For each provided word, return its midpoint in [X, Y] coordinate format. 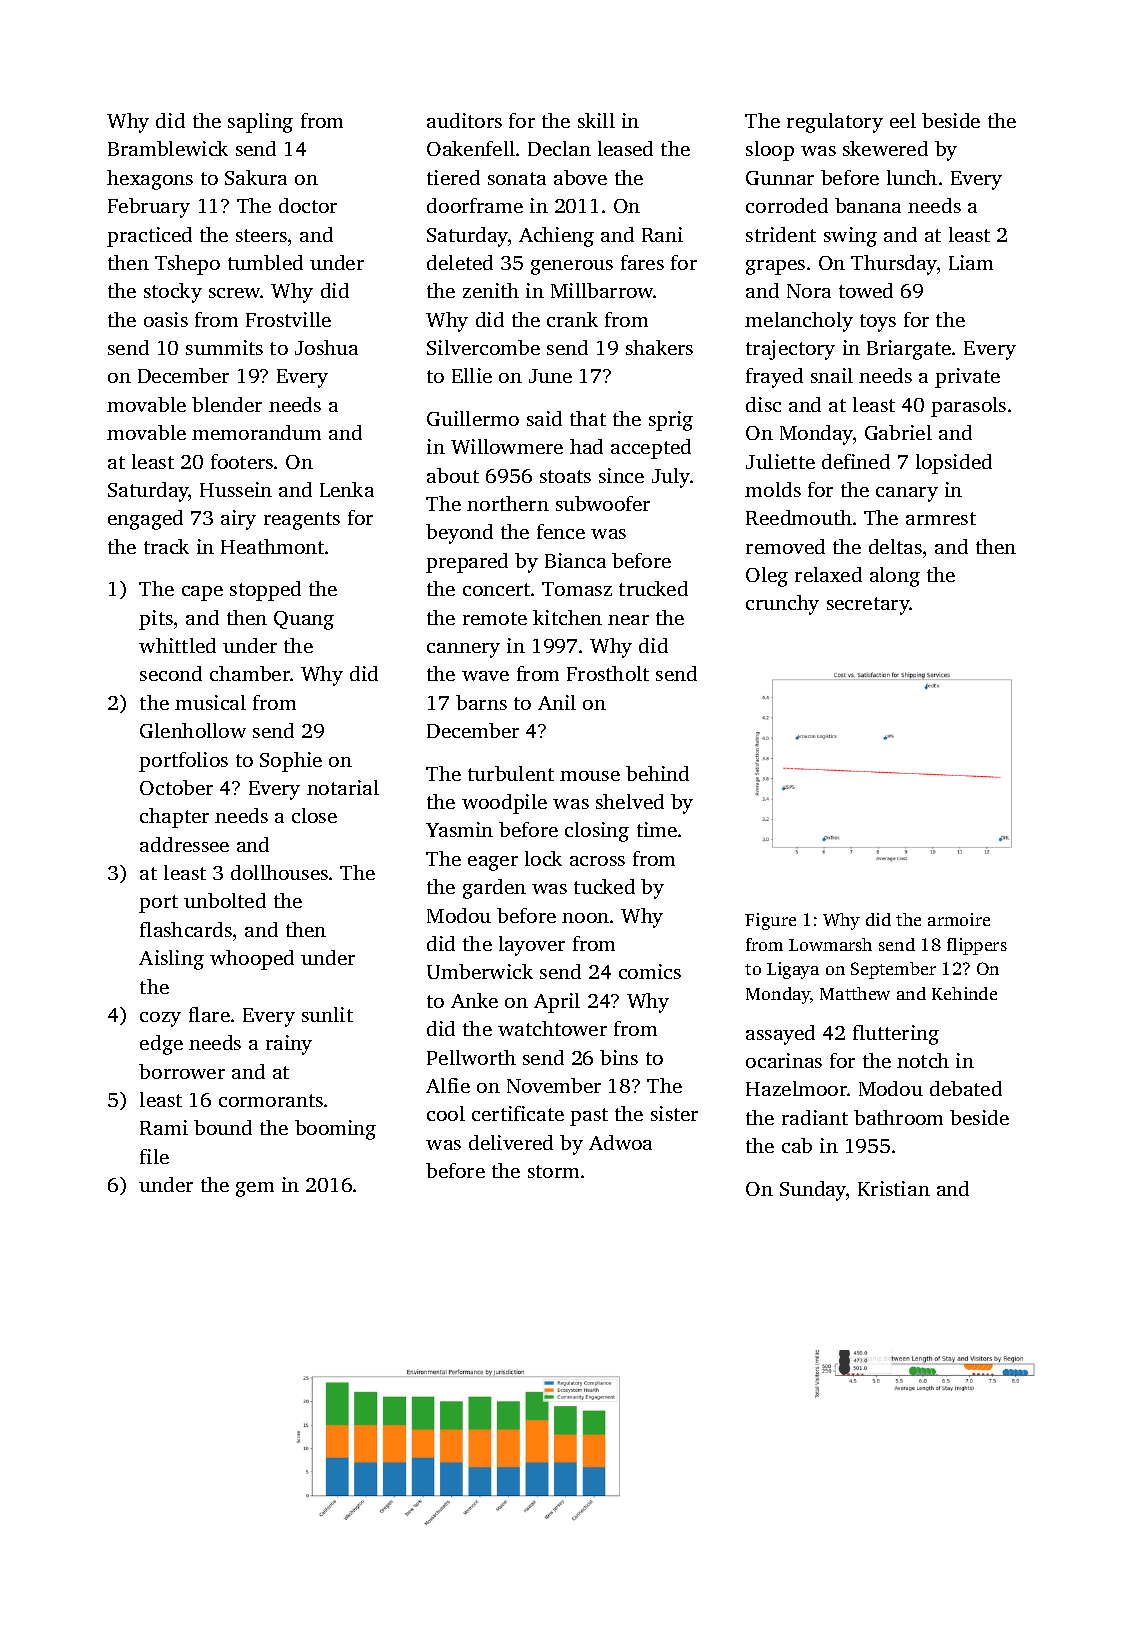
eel [903, 120]
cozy [160, 1019]
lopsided [954, 464]
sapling [260, 123]
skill [596, 120]
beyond [459, 534]
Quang [304, 620]
